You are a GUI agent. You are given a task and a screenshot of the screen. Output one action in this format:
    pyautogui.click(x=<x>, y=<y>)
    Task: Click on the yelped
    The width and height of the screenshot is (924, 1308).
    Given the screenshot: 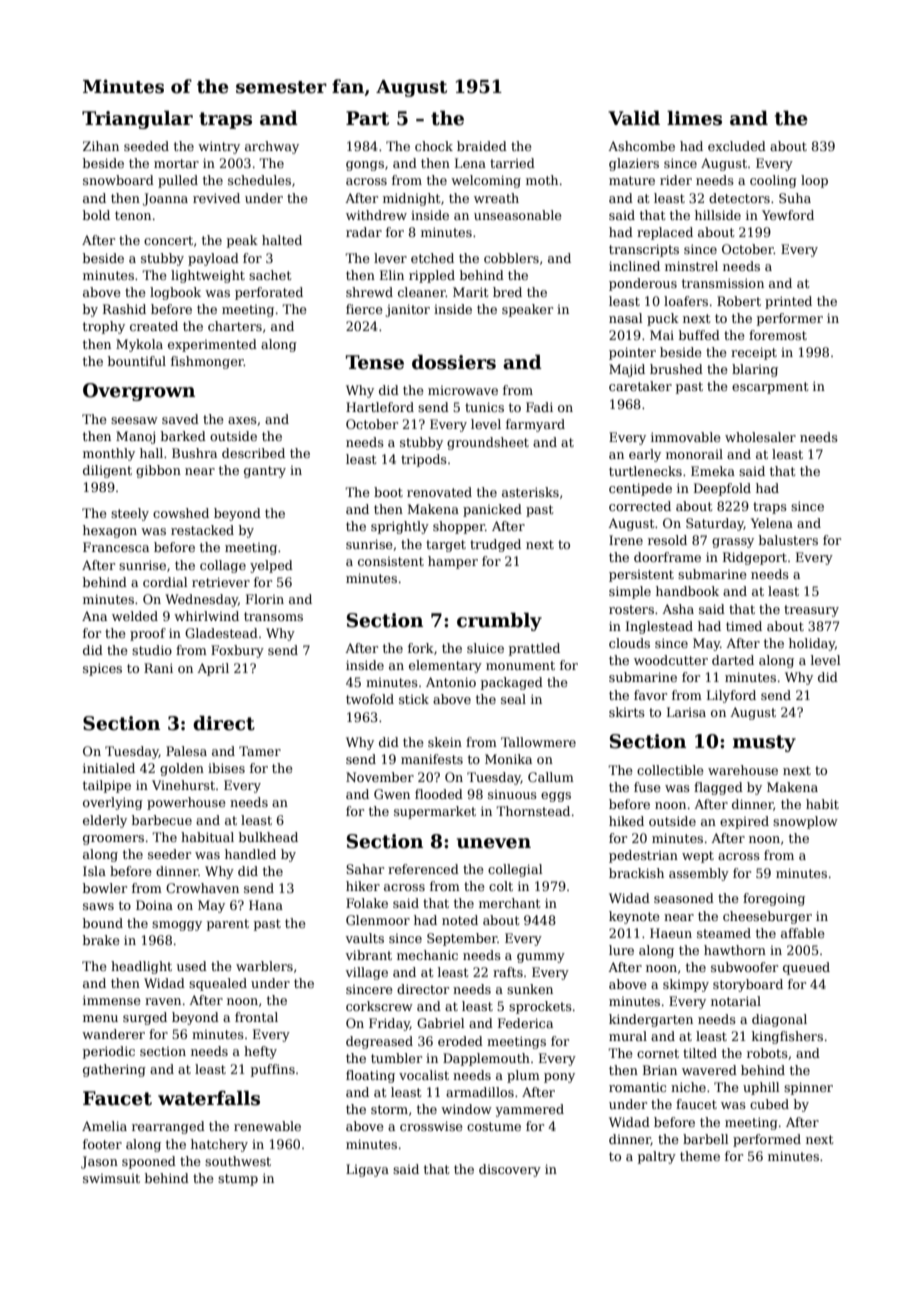 What is the action you would take?
    pyautogui.click(x=271, y=566)
